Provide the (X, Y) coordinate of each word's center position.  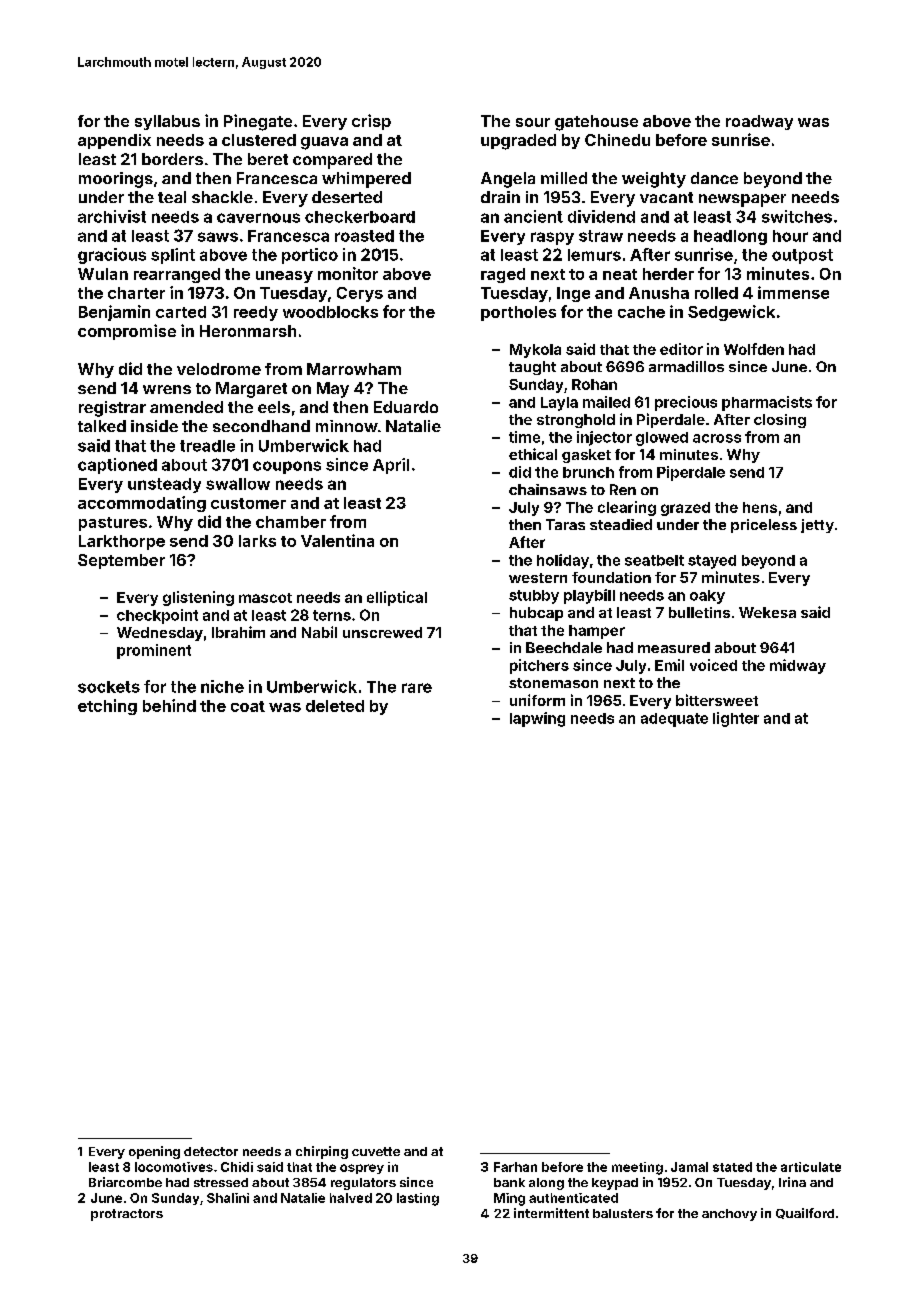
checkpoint (157, 616)
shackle (222, 197)
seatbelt (654, 560)
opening (154, 1152)
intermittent (551, 1213)
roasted (364, 236)
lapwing (537, 719)
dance (714, 178)
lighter (736, 719)
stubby (534, 597)
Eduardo (406, 407)
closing (780, 421)
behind (169, 705)
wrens (167, 389)
